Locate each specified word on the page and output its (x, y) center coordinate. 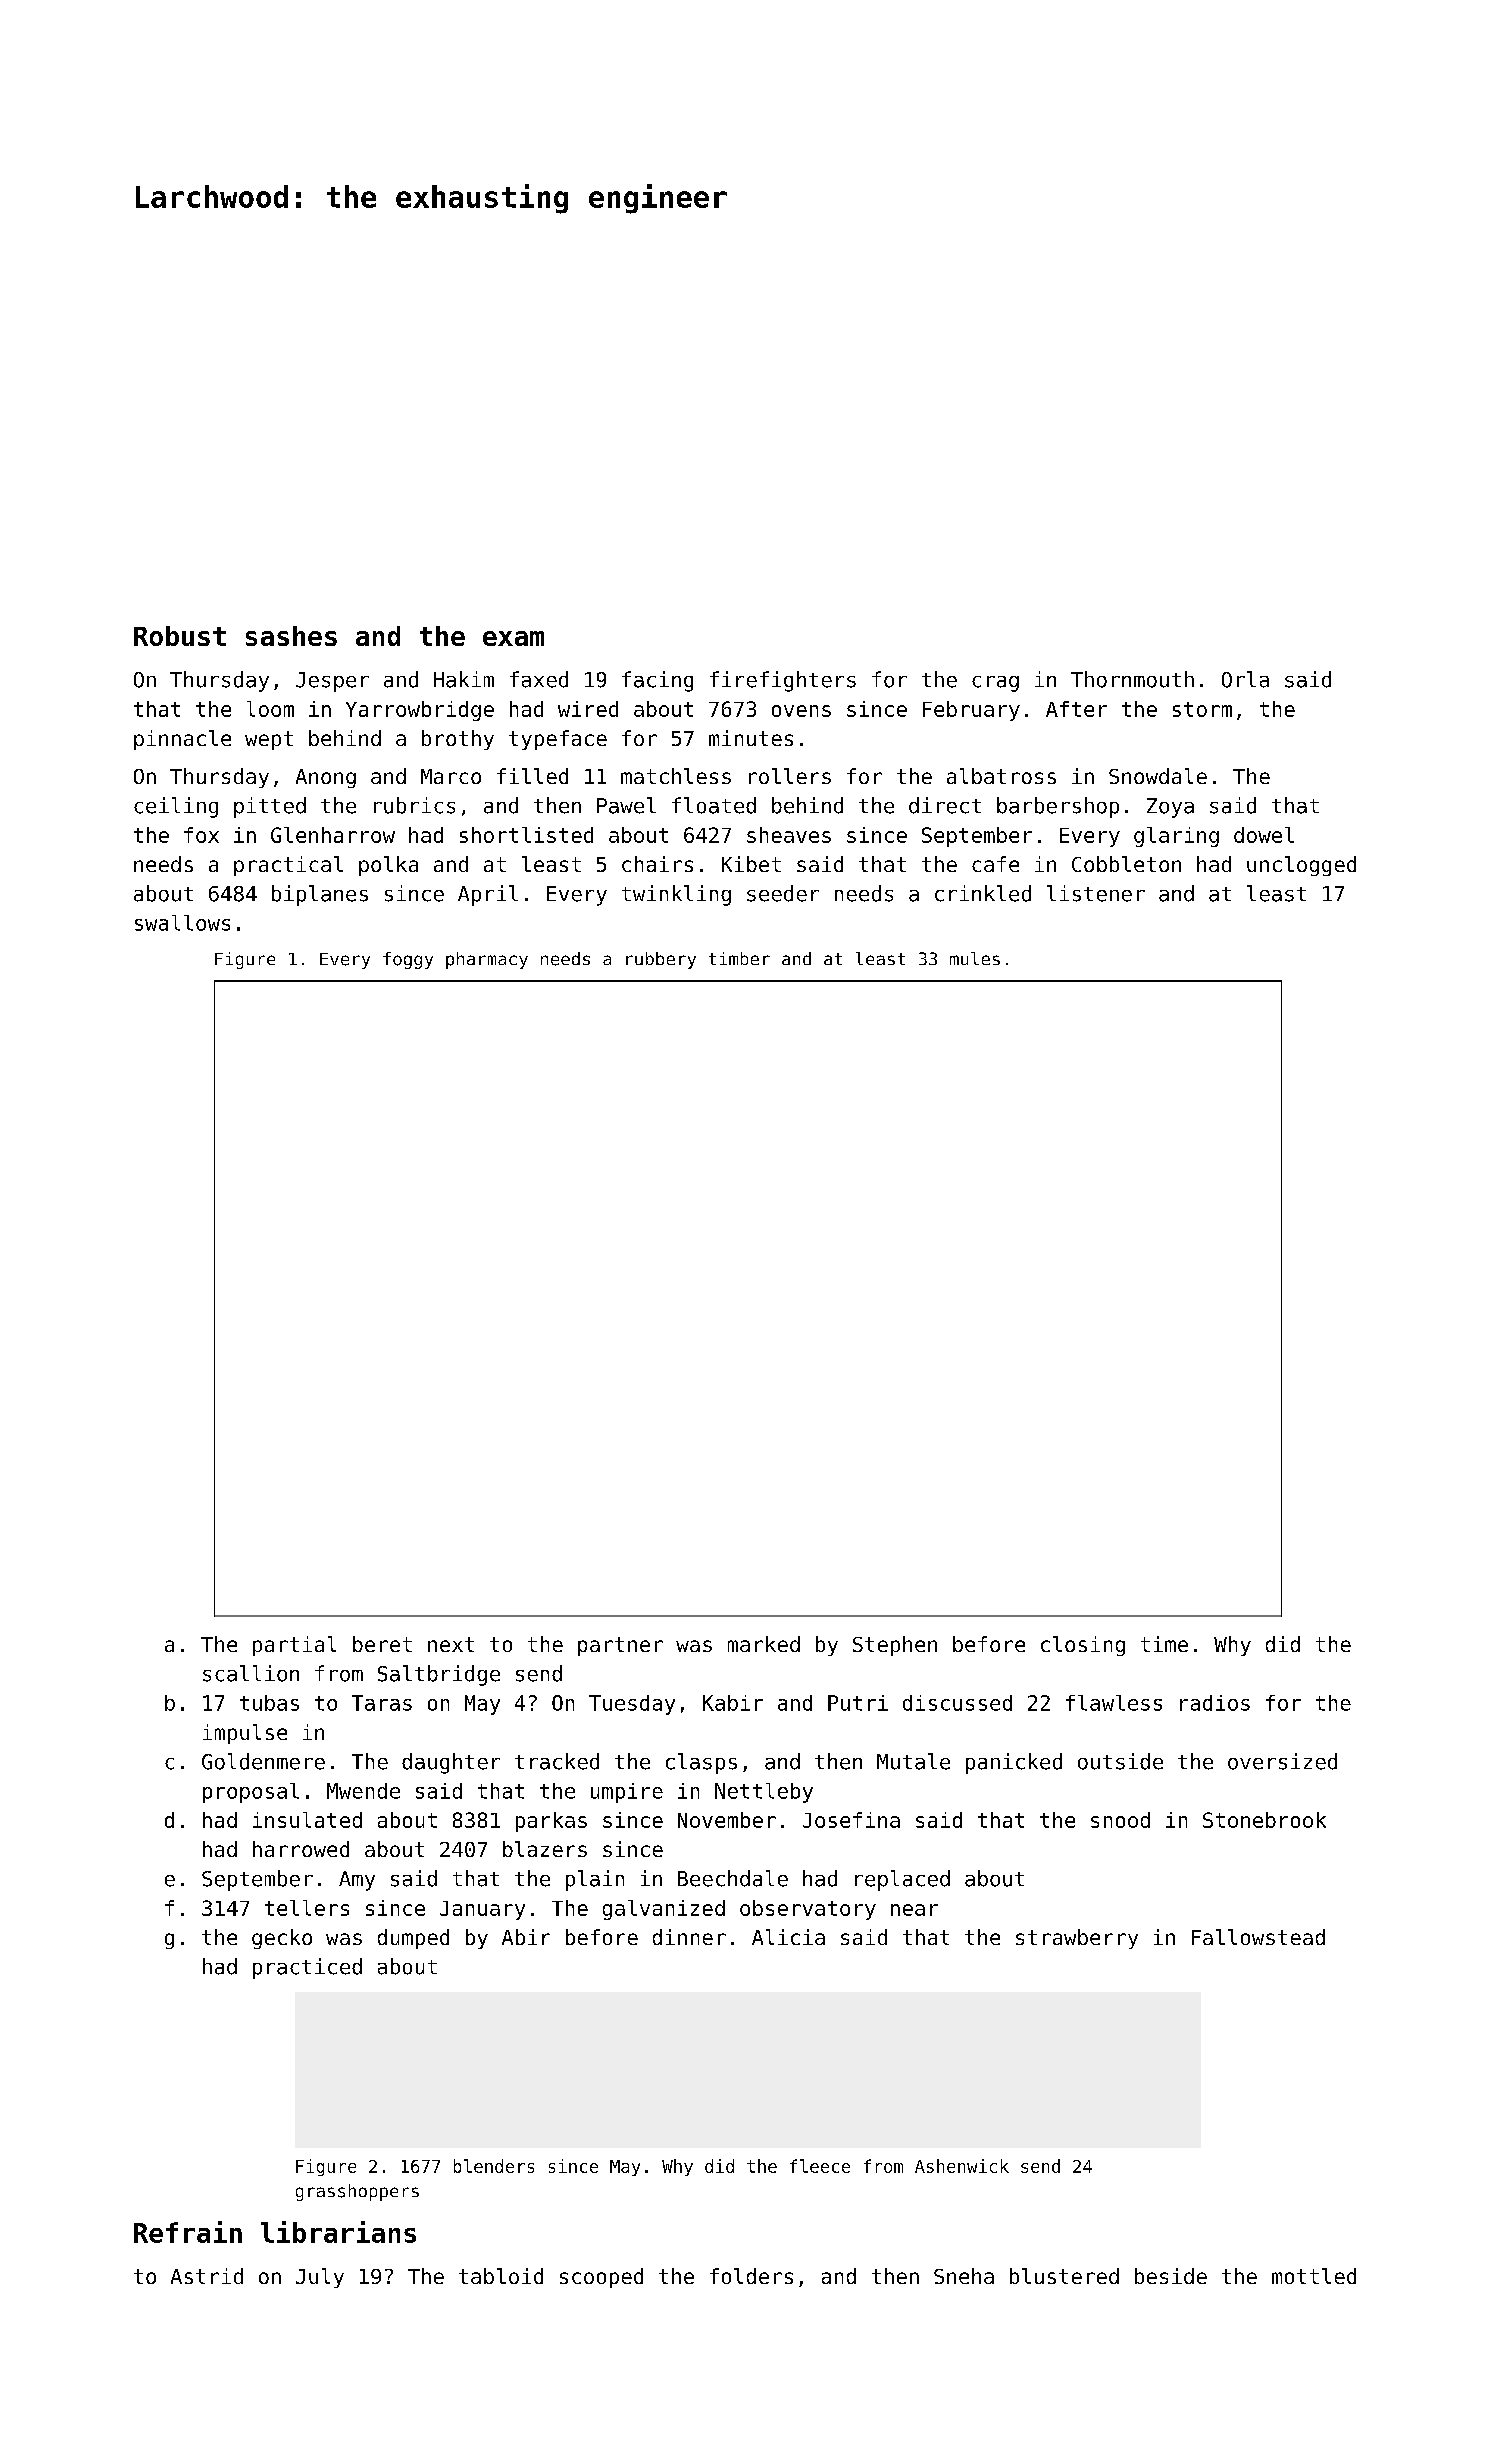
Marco (451, 776)
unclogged (1301, 866)
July (320, 2278)
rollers (790, 776)
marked (764, 1644)
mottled (1314, 2276)
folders (751, 2276)
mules (975, 958)
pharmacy (487, 960)
